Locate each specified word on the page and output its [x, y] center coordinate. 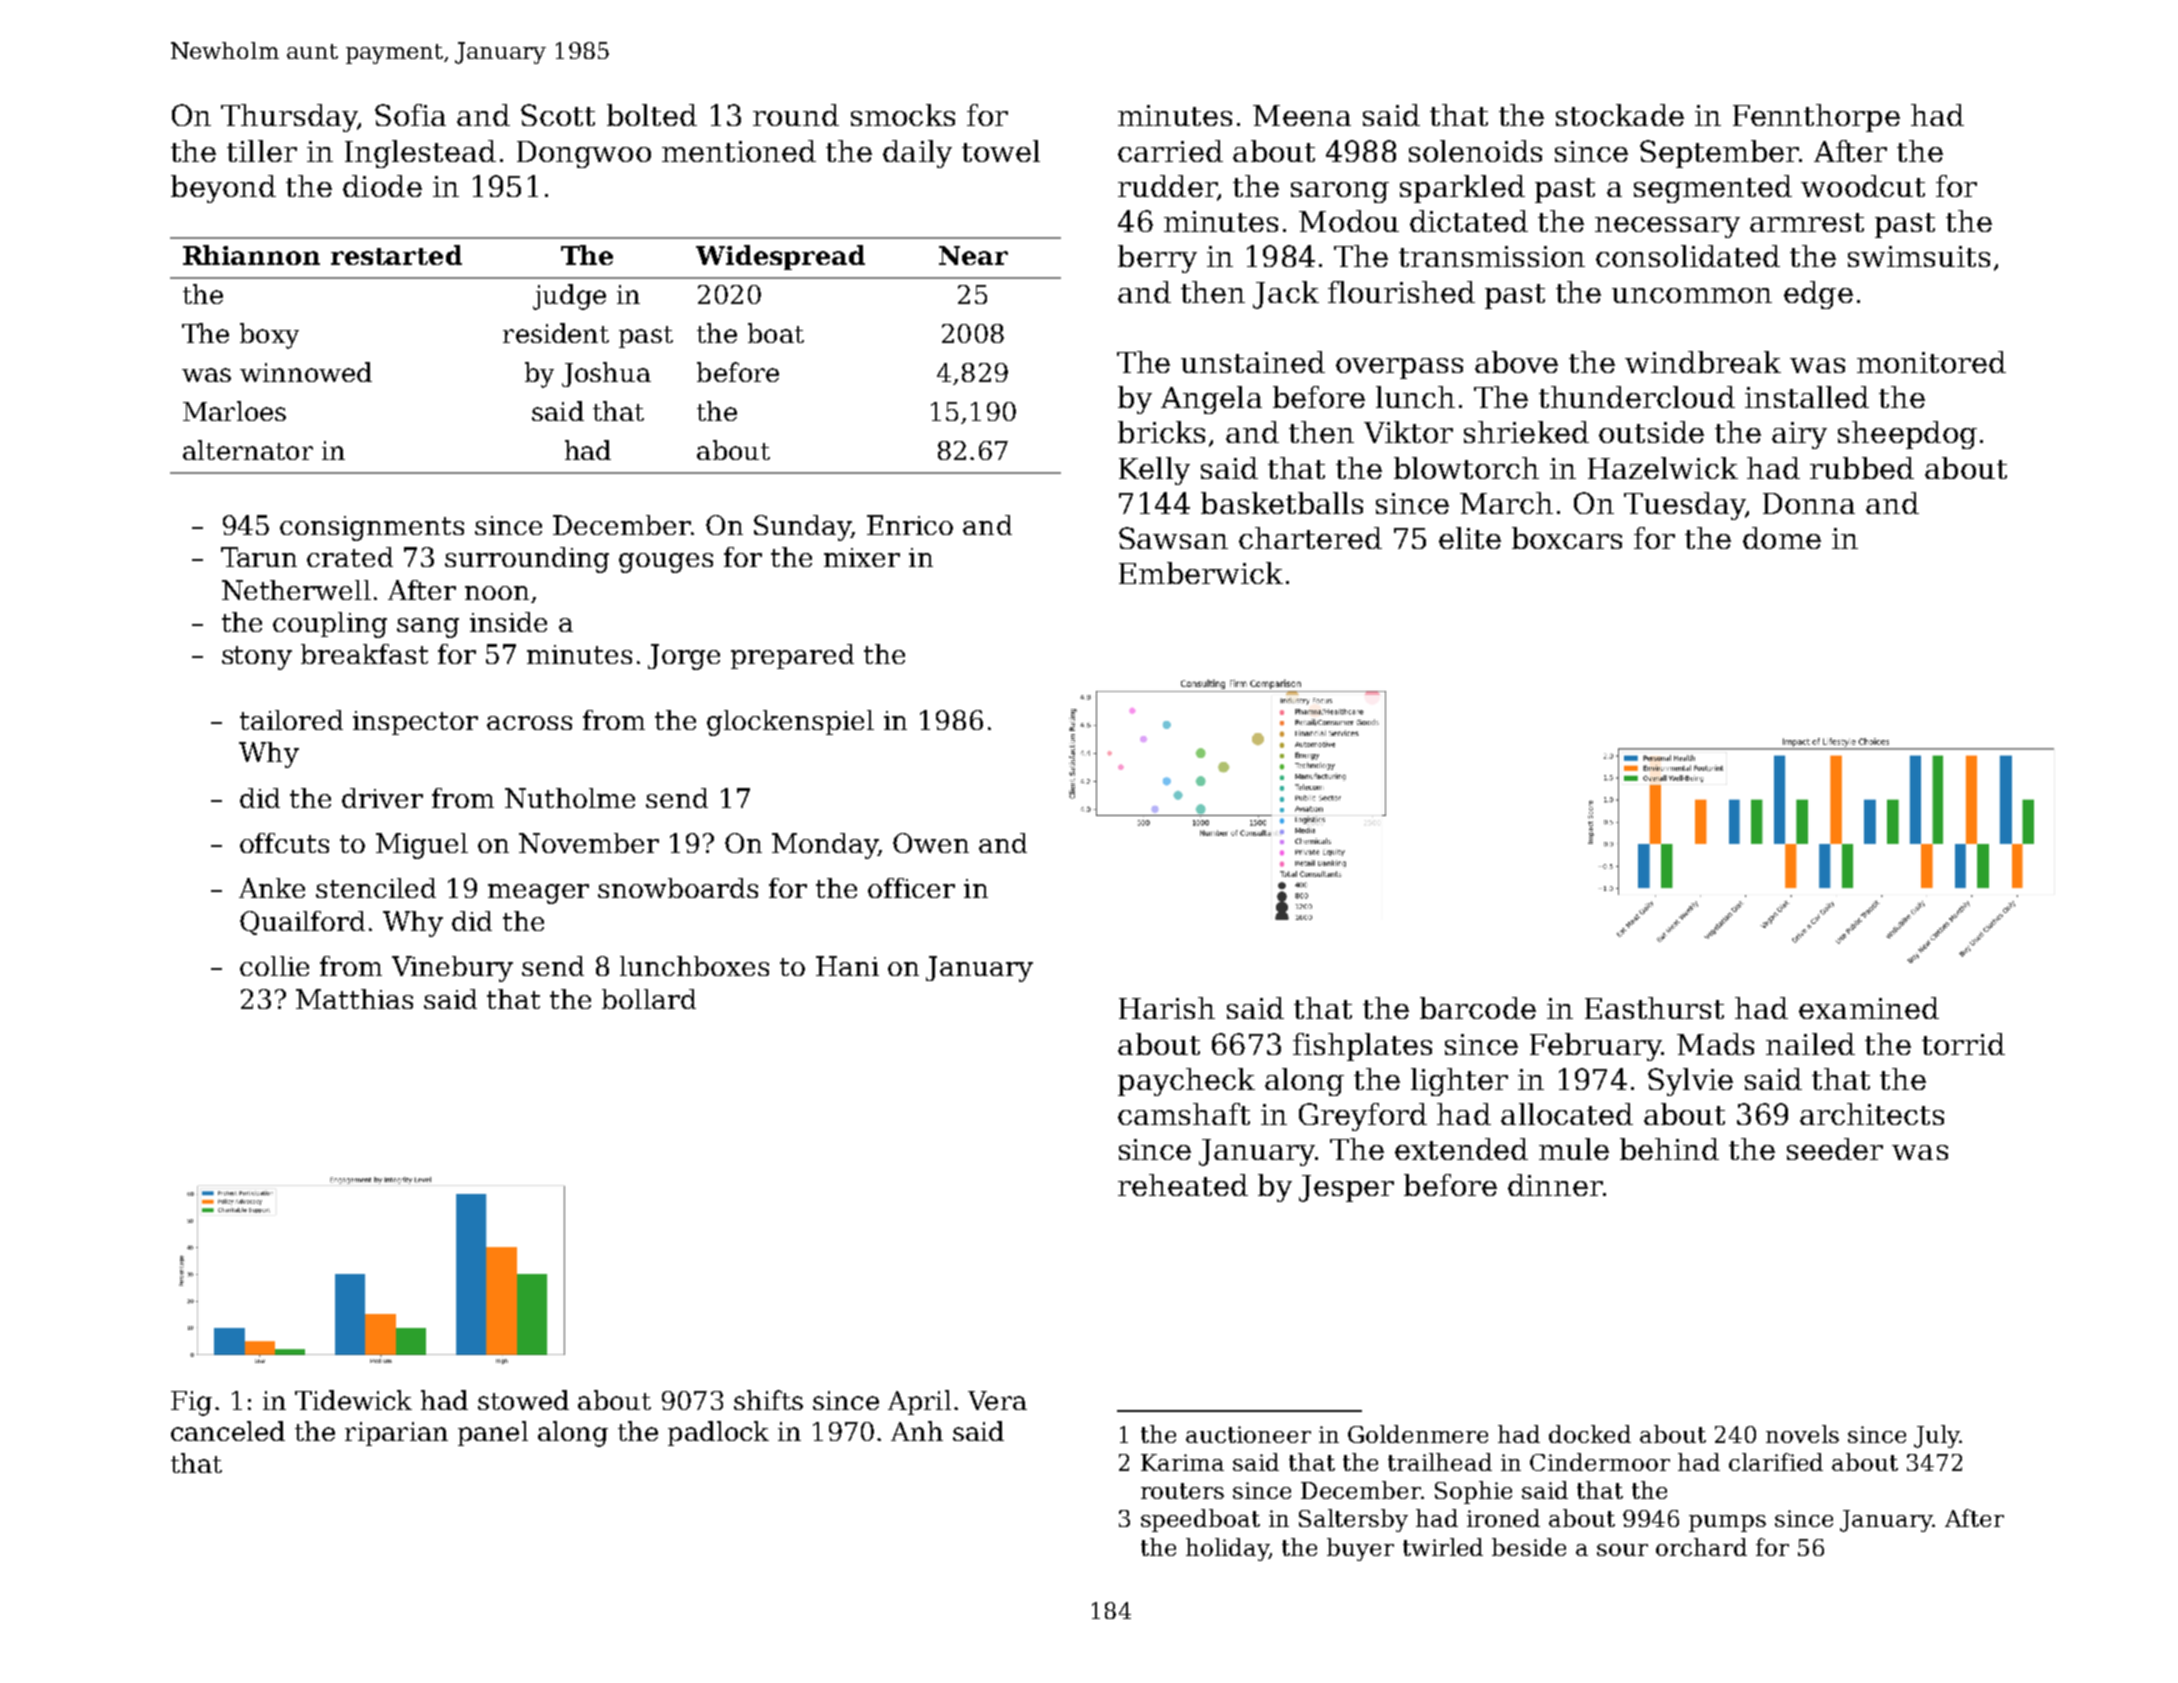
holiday [1227, 1549]
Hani [847, 966]
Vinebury [452, 969]
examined [1869, 1008]
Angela [1211, 400]
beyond [223, 189]
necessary [1667, 227]
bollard [649, 999]
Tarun [259, 557]
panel [493, 1433]
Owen [931, 843]
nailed [1810, 1044]
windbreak [1703, 362]
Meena [1302, 115]
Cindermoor [1600, 1462]
